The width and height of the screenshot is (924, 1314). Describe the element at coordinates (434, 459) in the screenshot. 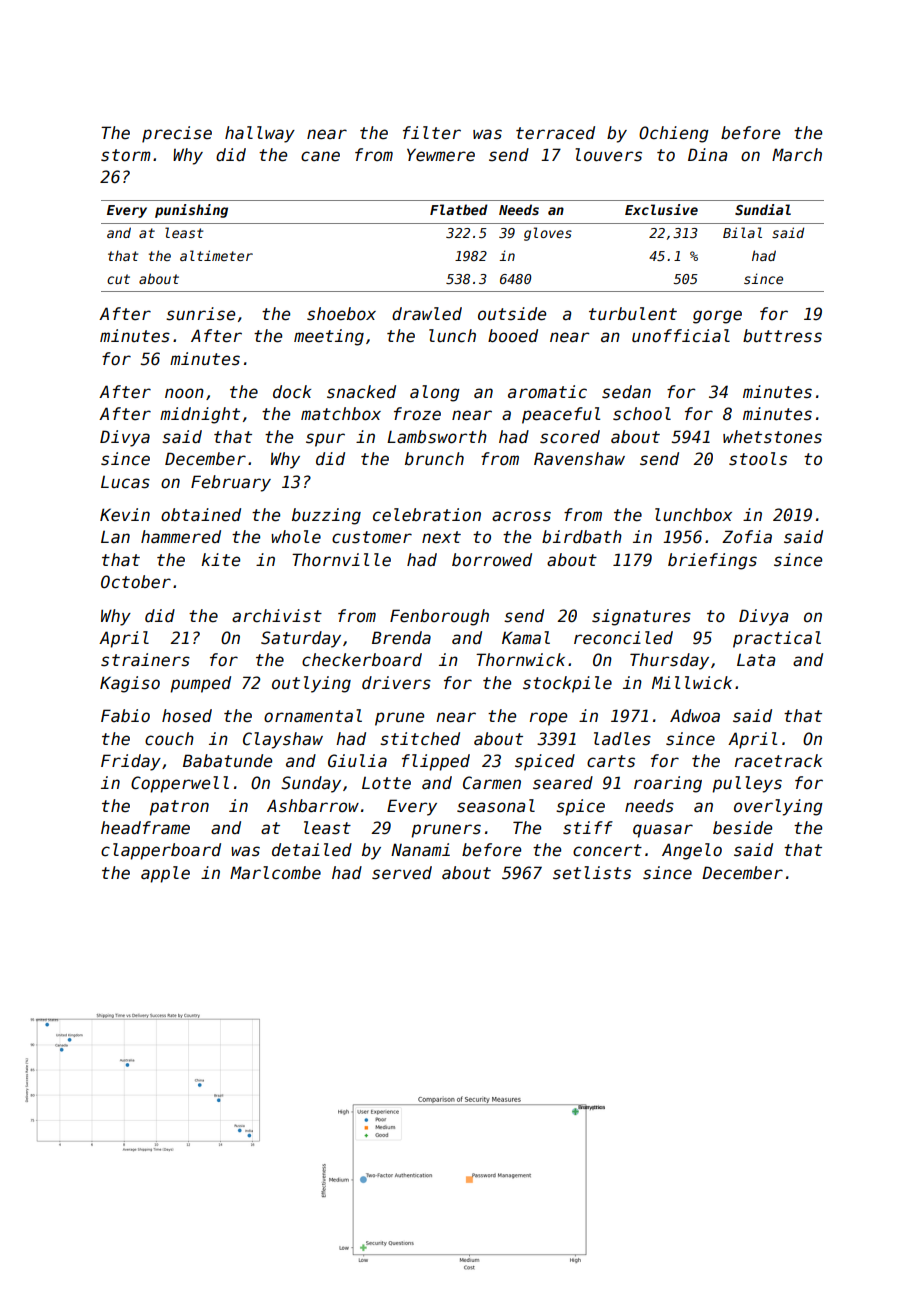

I see `brunch` at that location.
